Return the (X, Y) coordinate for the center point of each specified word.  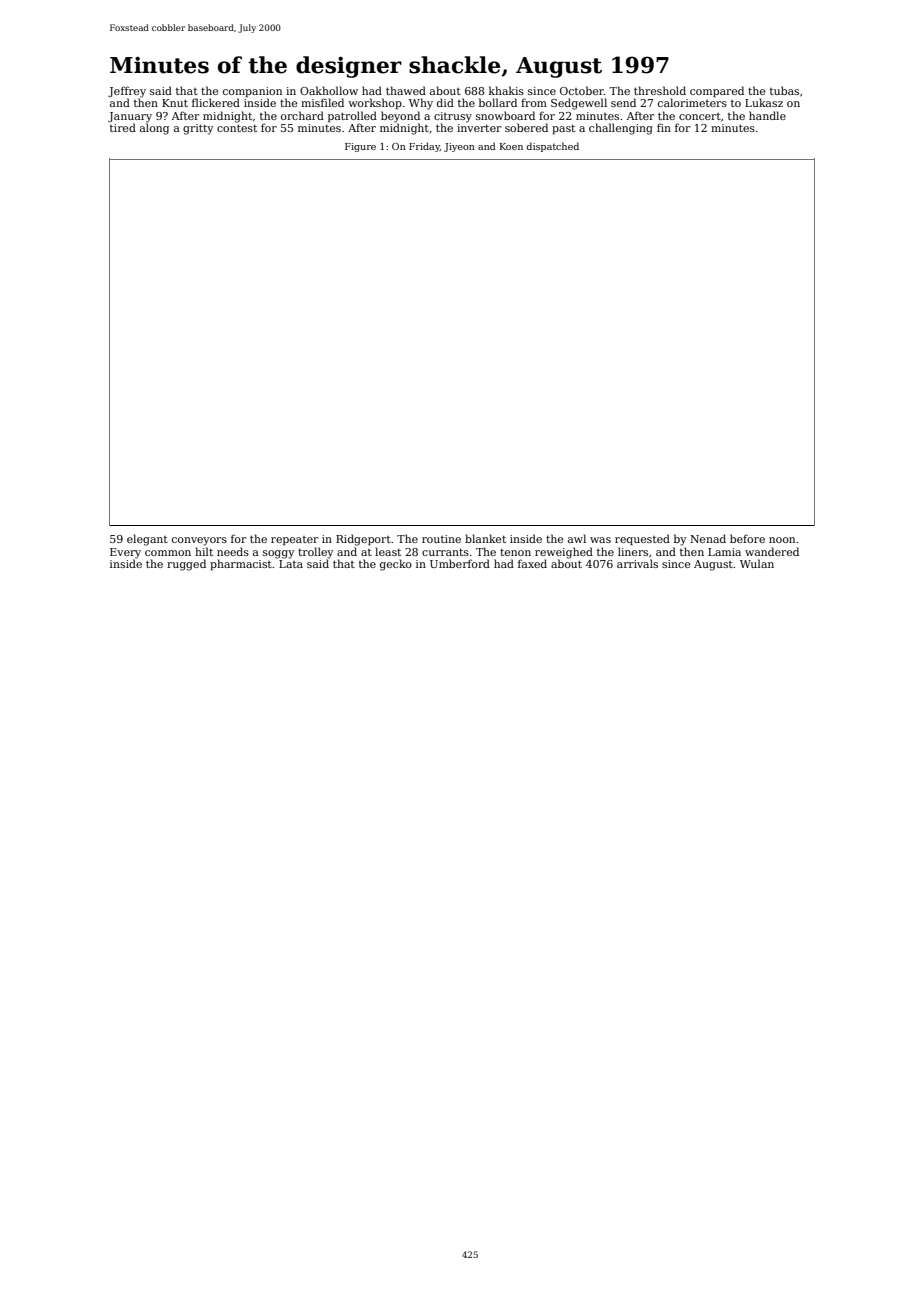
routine (441, 539)
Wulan (757, 563)
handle (767, 115)
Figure (360, 147)
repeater (294, 540)
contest (237, 128)
